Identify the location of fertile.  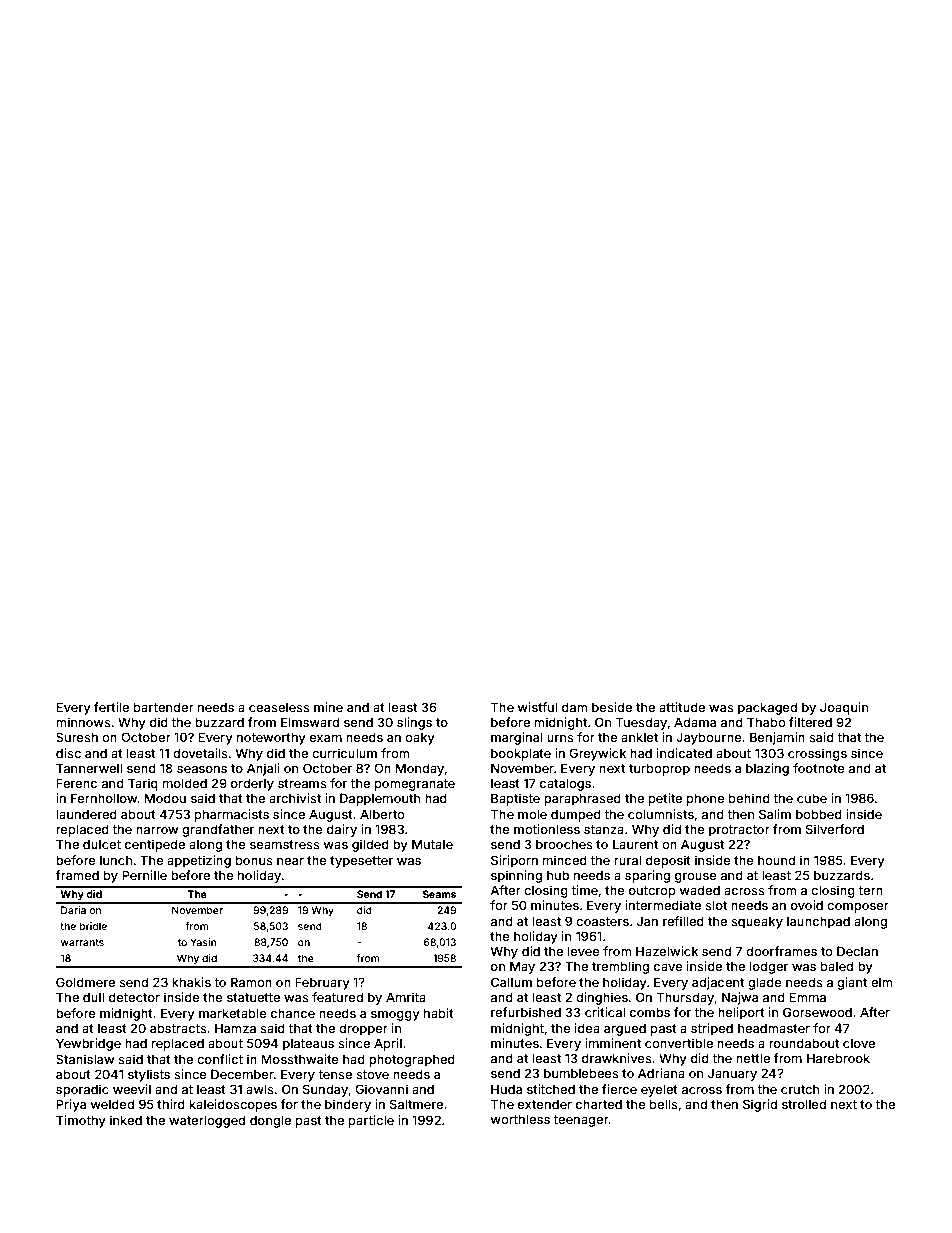
(111, 707).
